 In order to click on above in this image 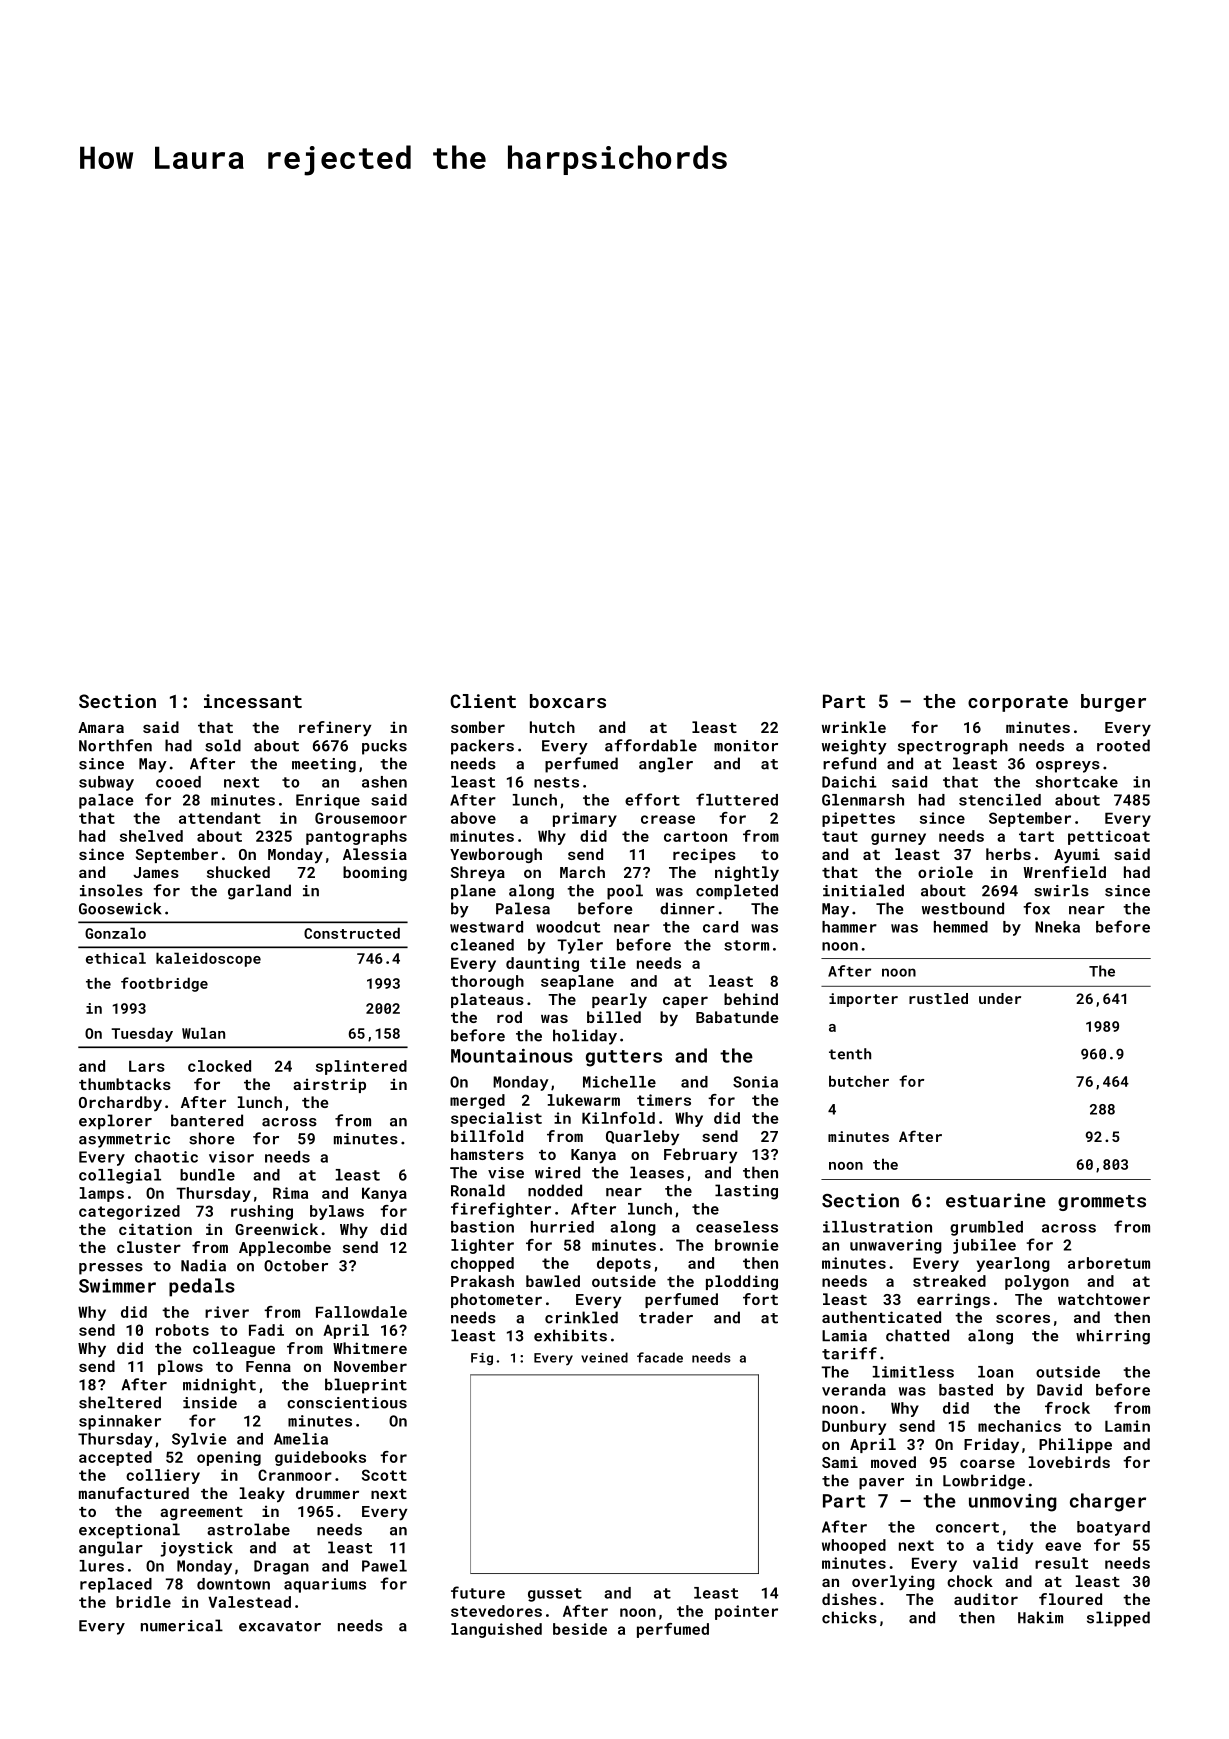, I will do `click(473, 818)`.
